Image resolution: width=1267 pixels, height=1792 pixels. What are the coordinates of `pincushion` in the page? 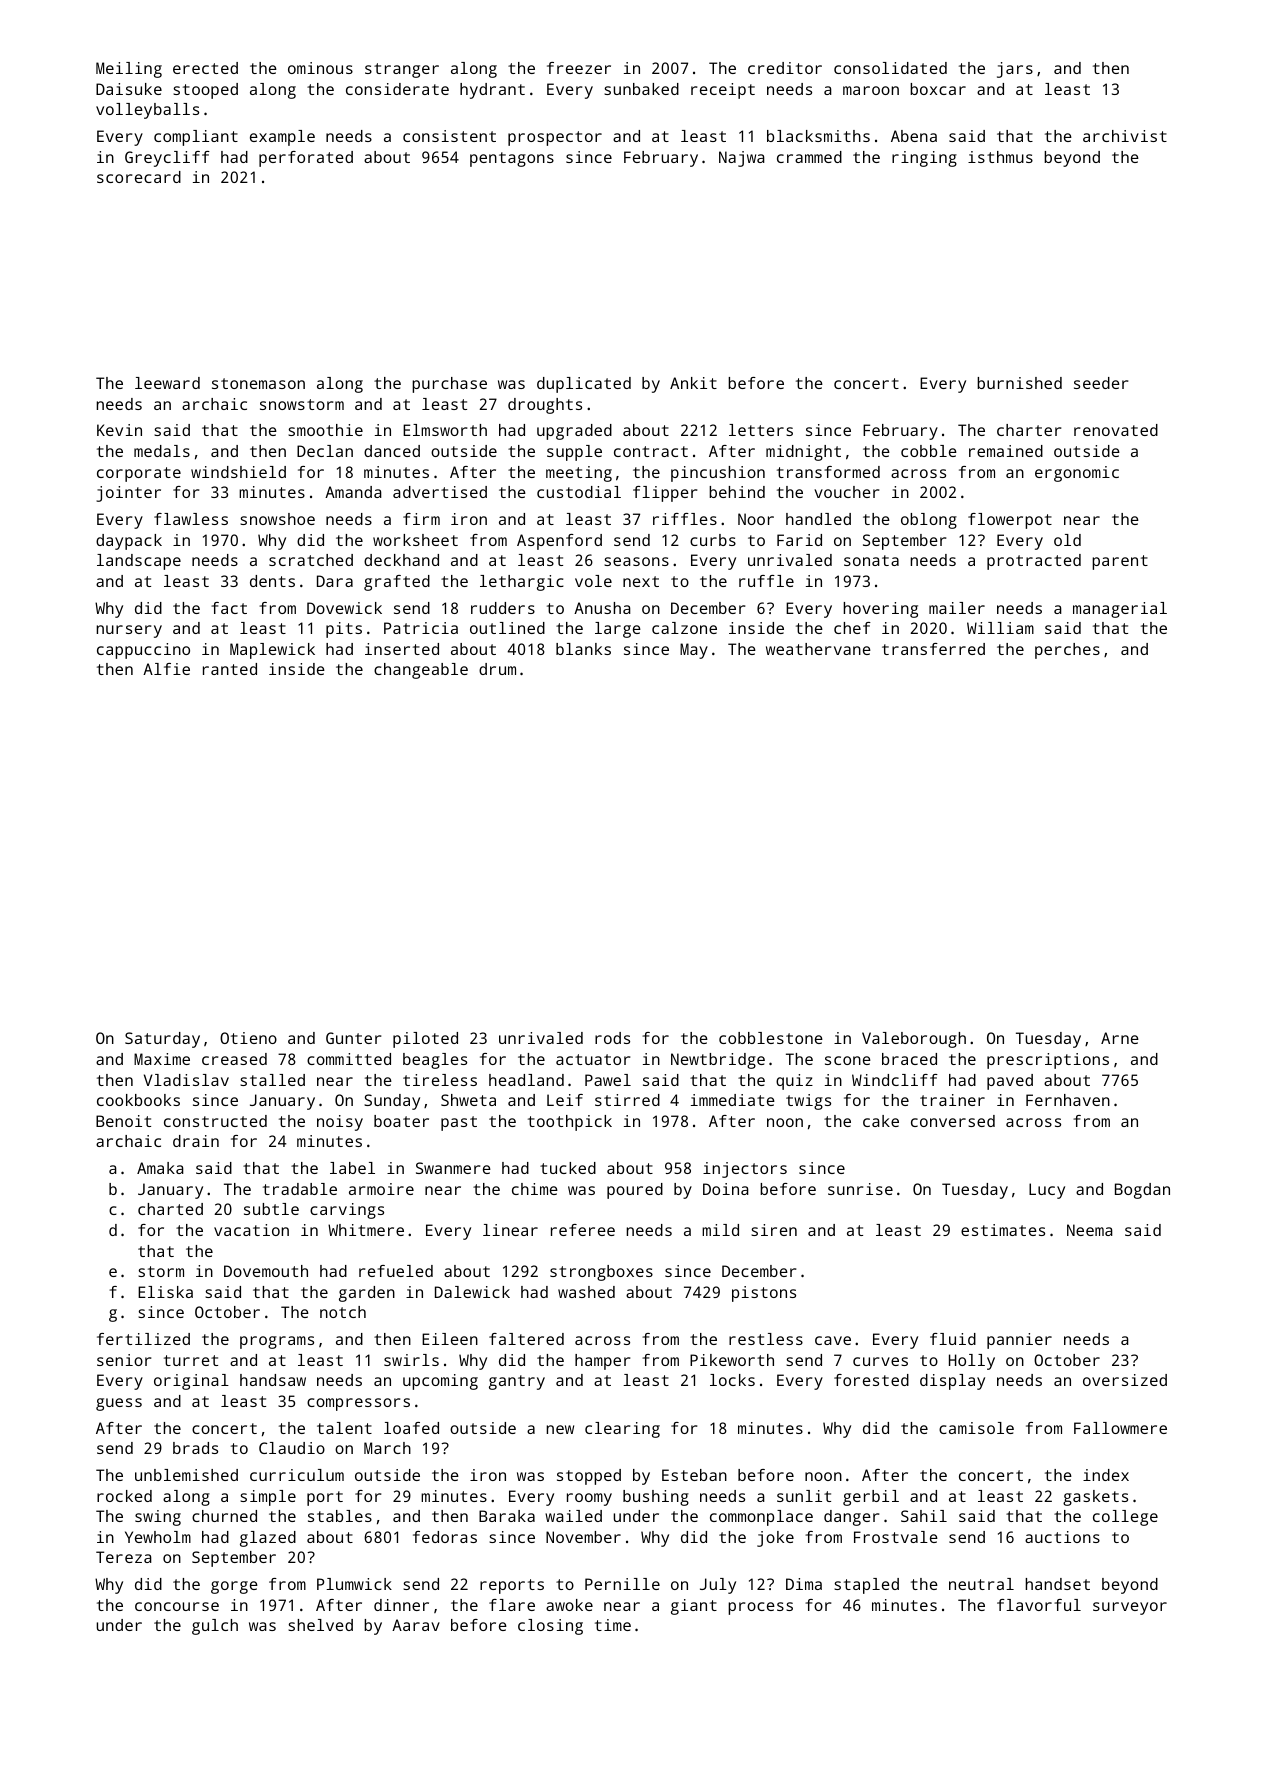 It's located at (718, 474).
